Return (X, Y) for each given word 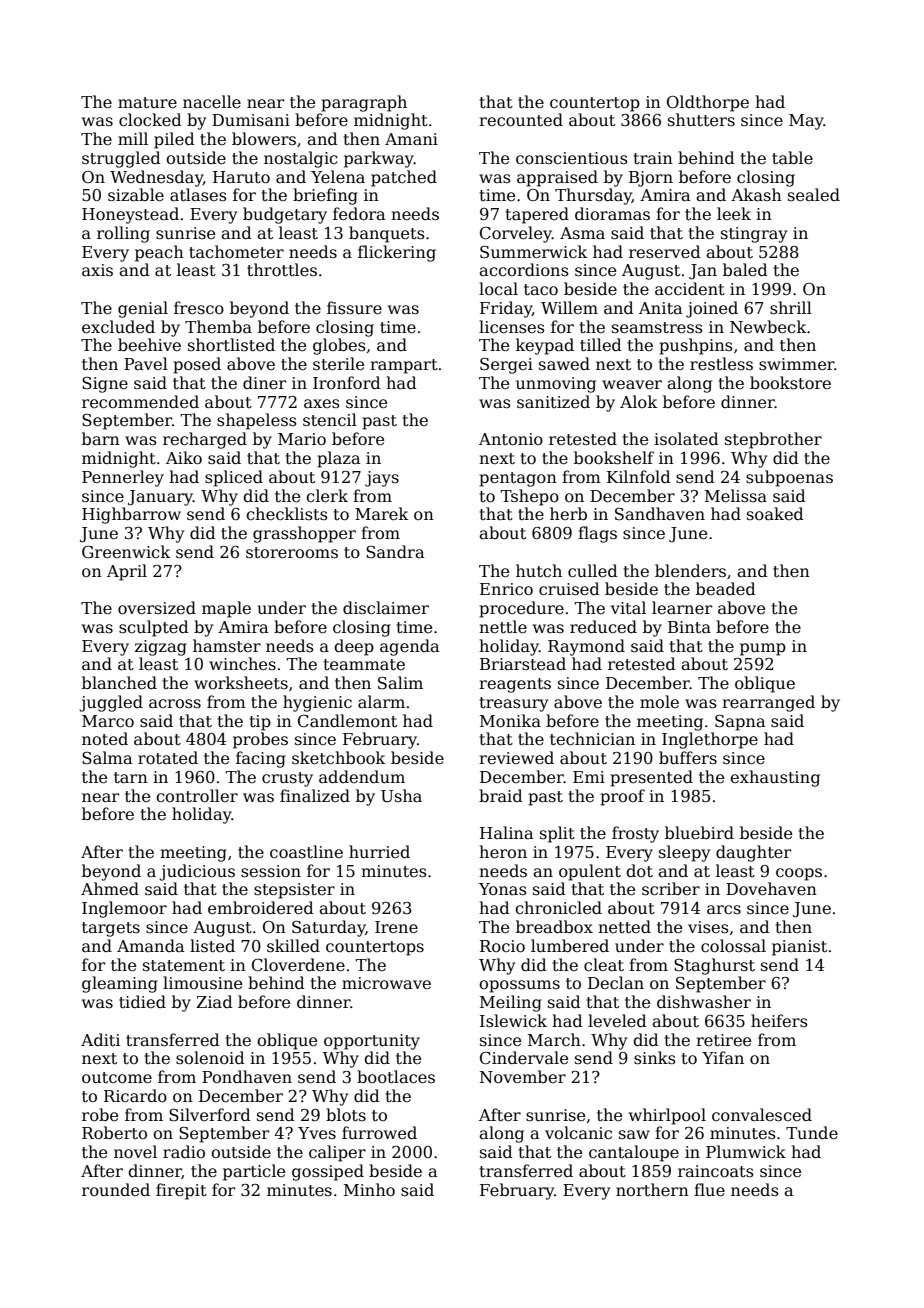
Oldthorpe (708, 103)
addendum (362, 776)
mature (147, 103)
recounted (521, 120)
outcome (117, 1078)
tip (260, 723)
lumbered (570, 946)
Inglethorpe (710, 740)
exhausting (775, 778)
